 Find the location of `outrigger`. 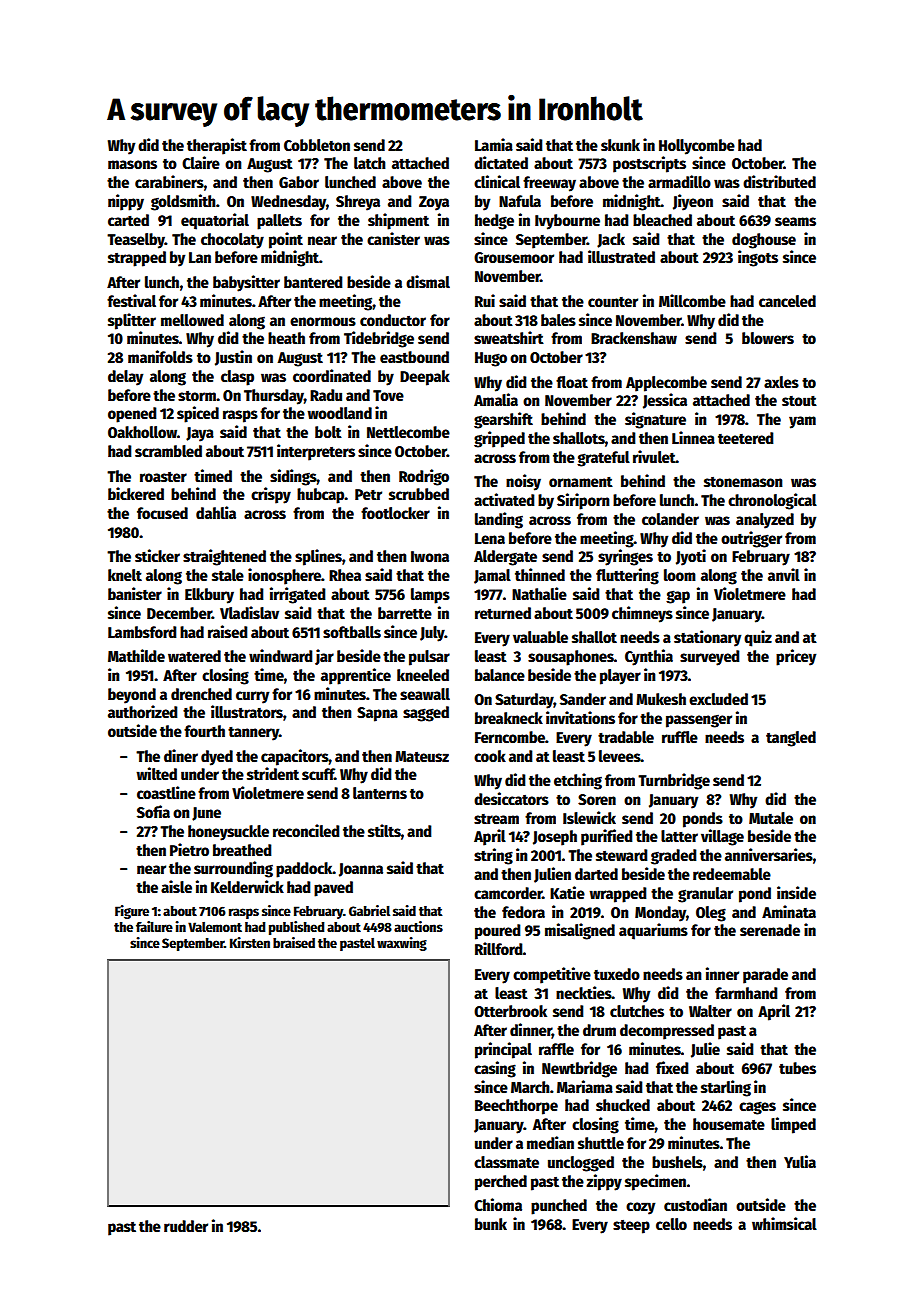

outrigger is located at coordinates (751, 539).
